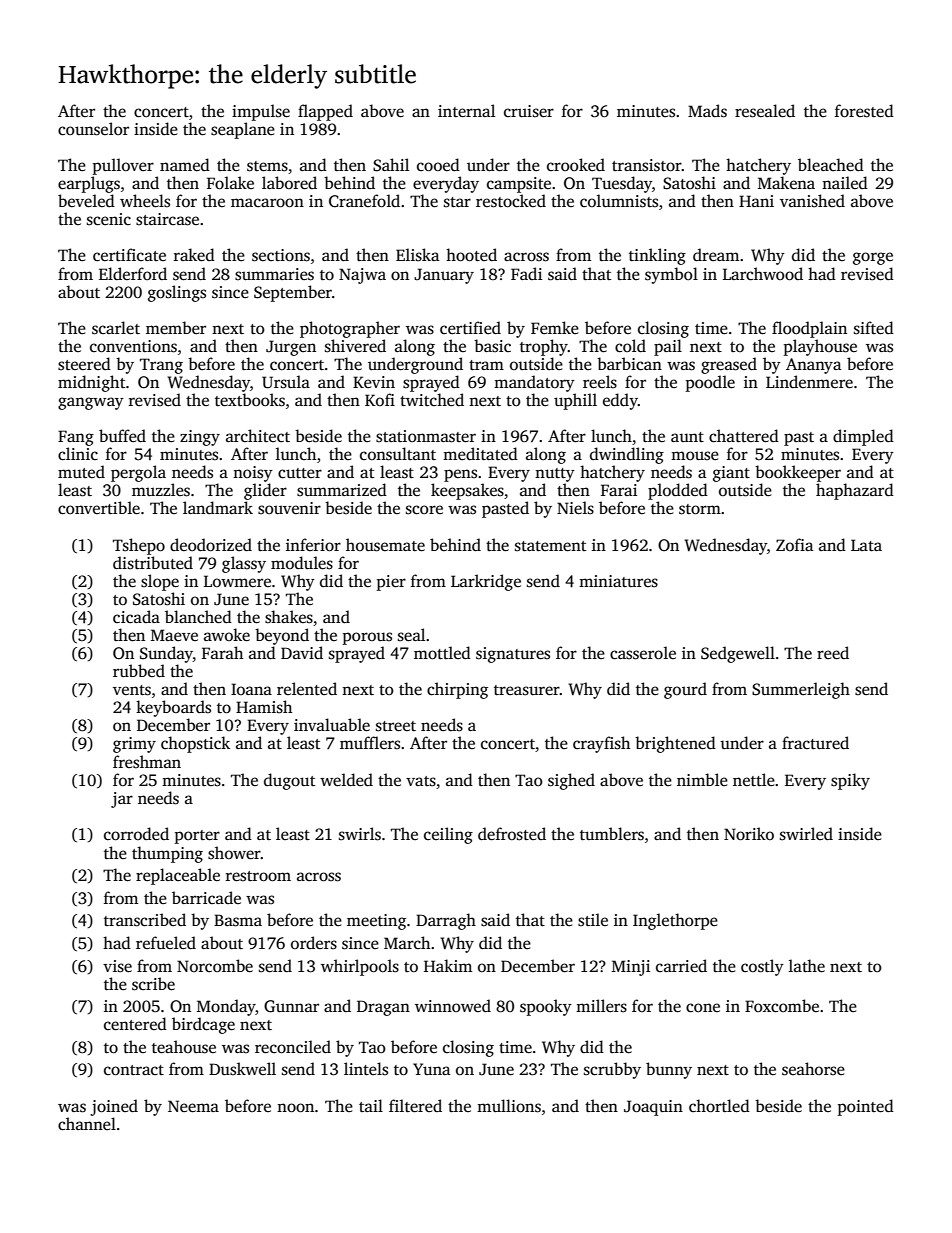 The image size is (952, 1233). What do you see at coordinates (864, 111) in the screenshot?
I see `forested` at bounding box center [864, 111].
